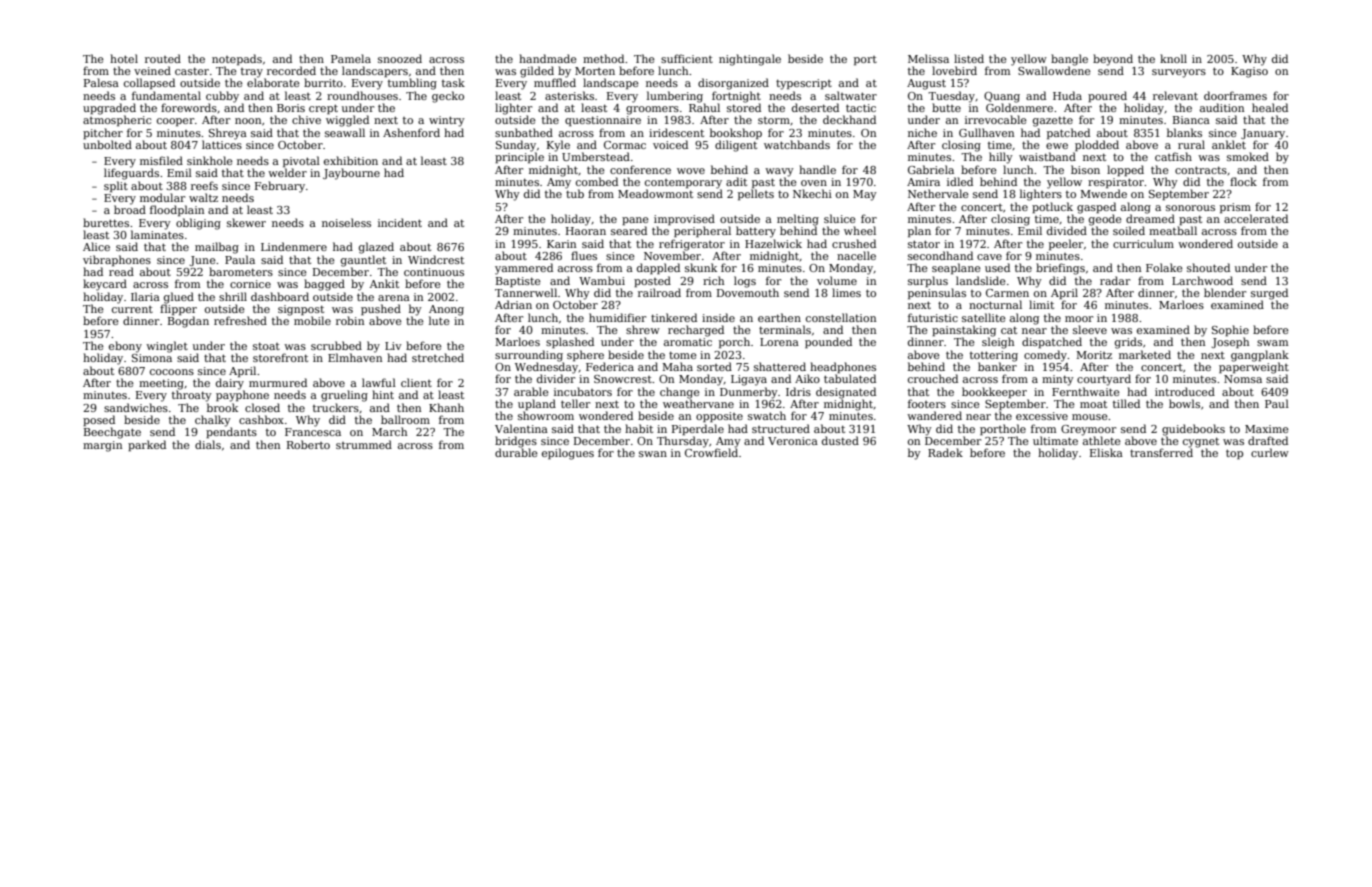 This screenshot has width=1372, height=887. What do you see at coordinates (324, 285) in the screenshot?
I see `bagged` at bounding box center [324, 285].
